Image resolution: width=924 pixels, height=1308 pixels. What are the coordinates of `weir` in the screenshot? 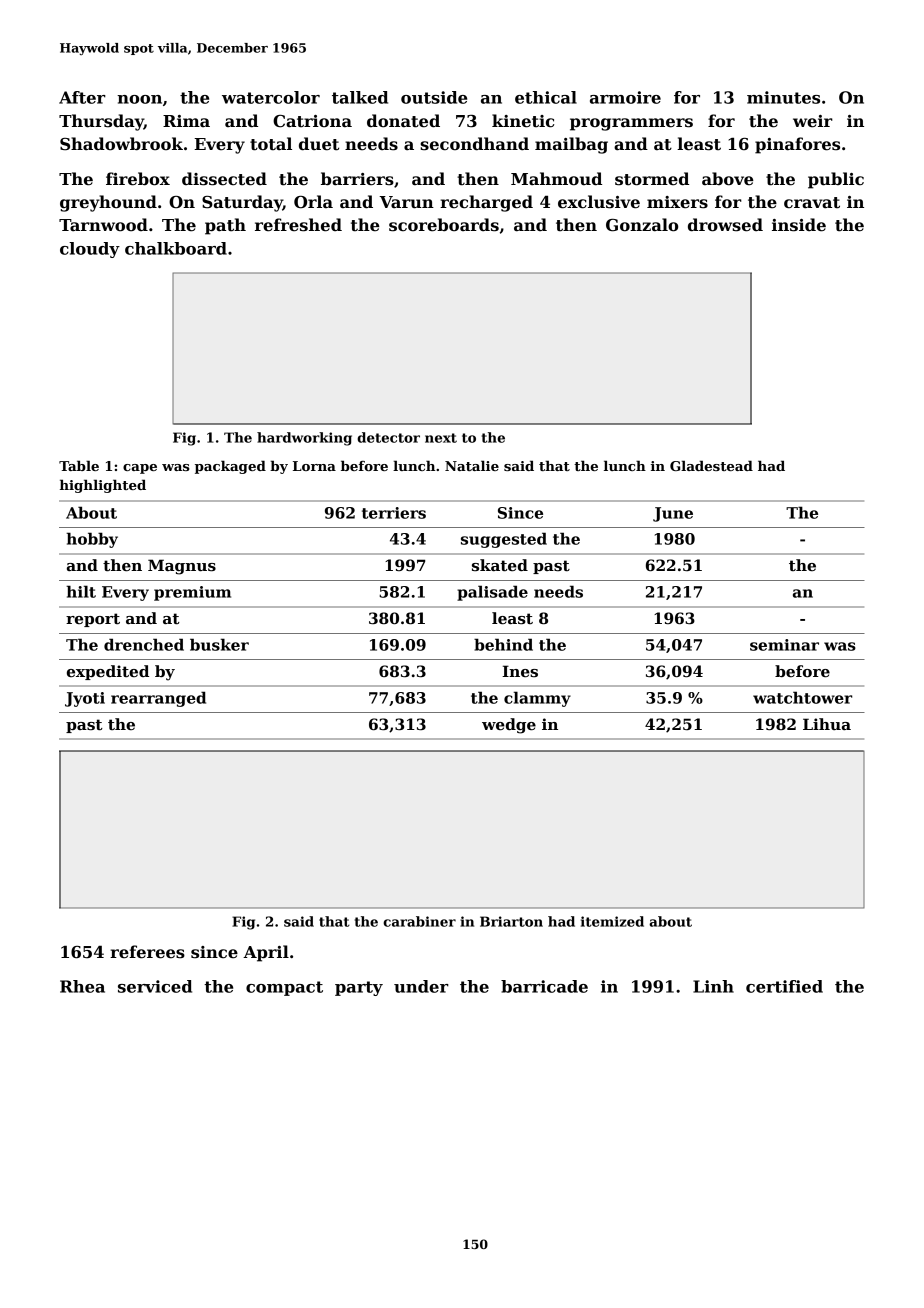 It's located at (813, 121).
